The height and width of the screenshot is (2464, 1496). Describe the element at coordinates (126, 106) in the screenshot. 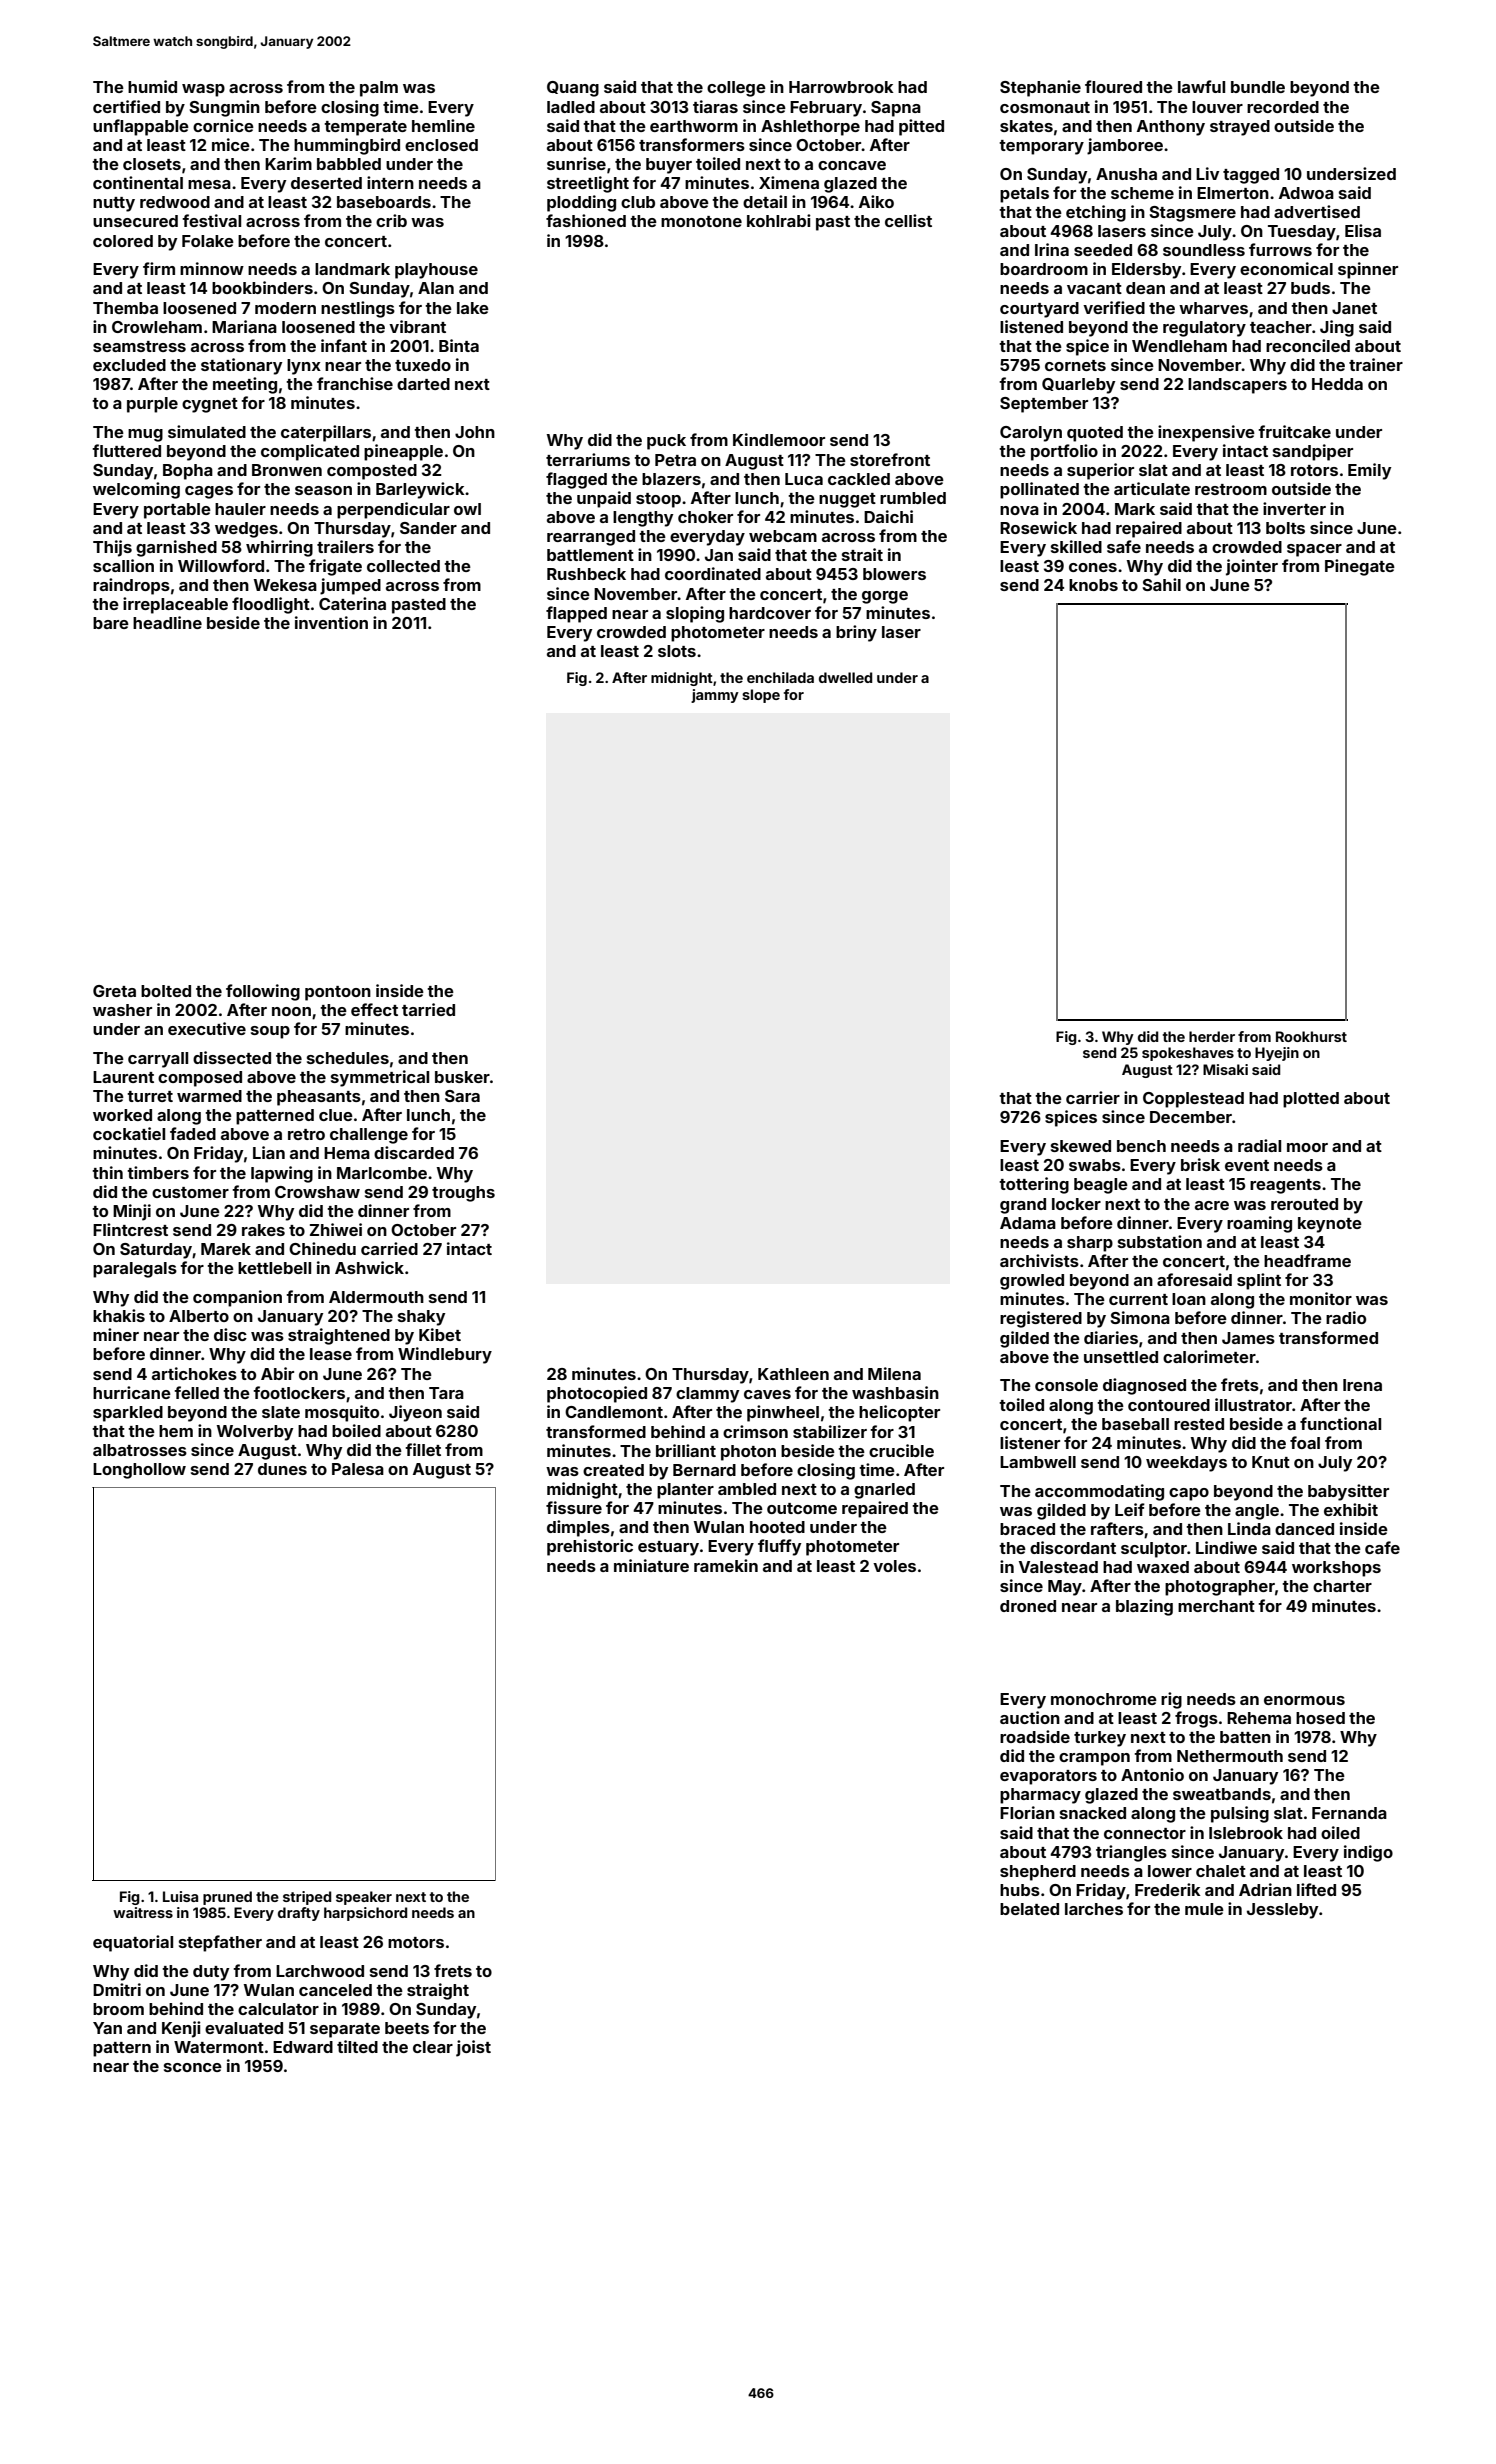

I see `certified` at that location.
